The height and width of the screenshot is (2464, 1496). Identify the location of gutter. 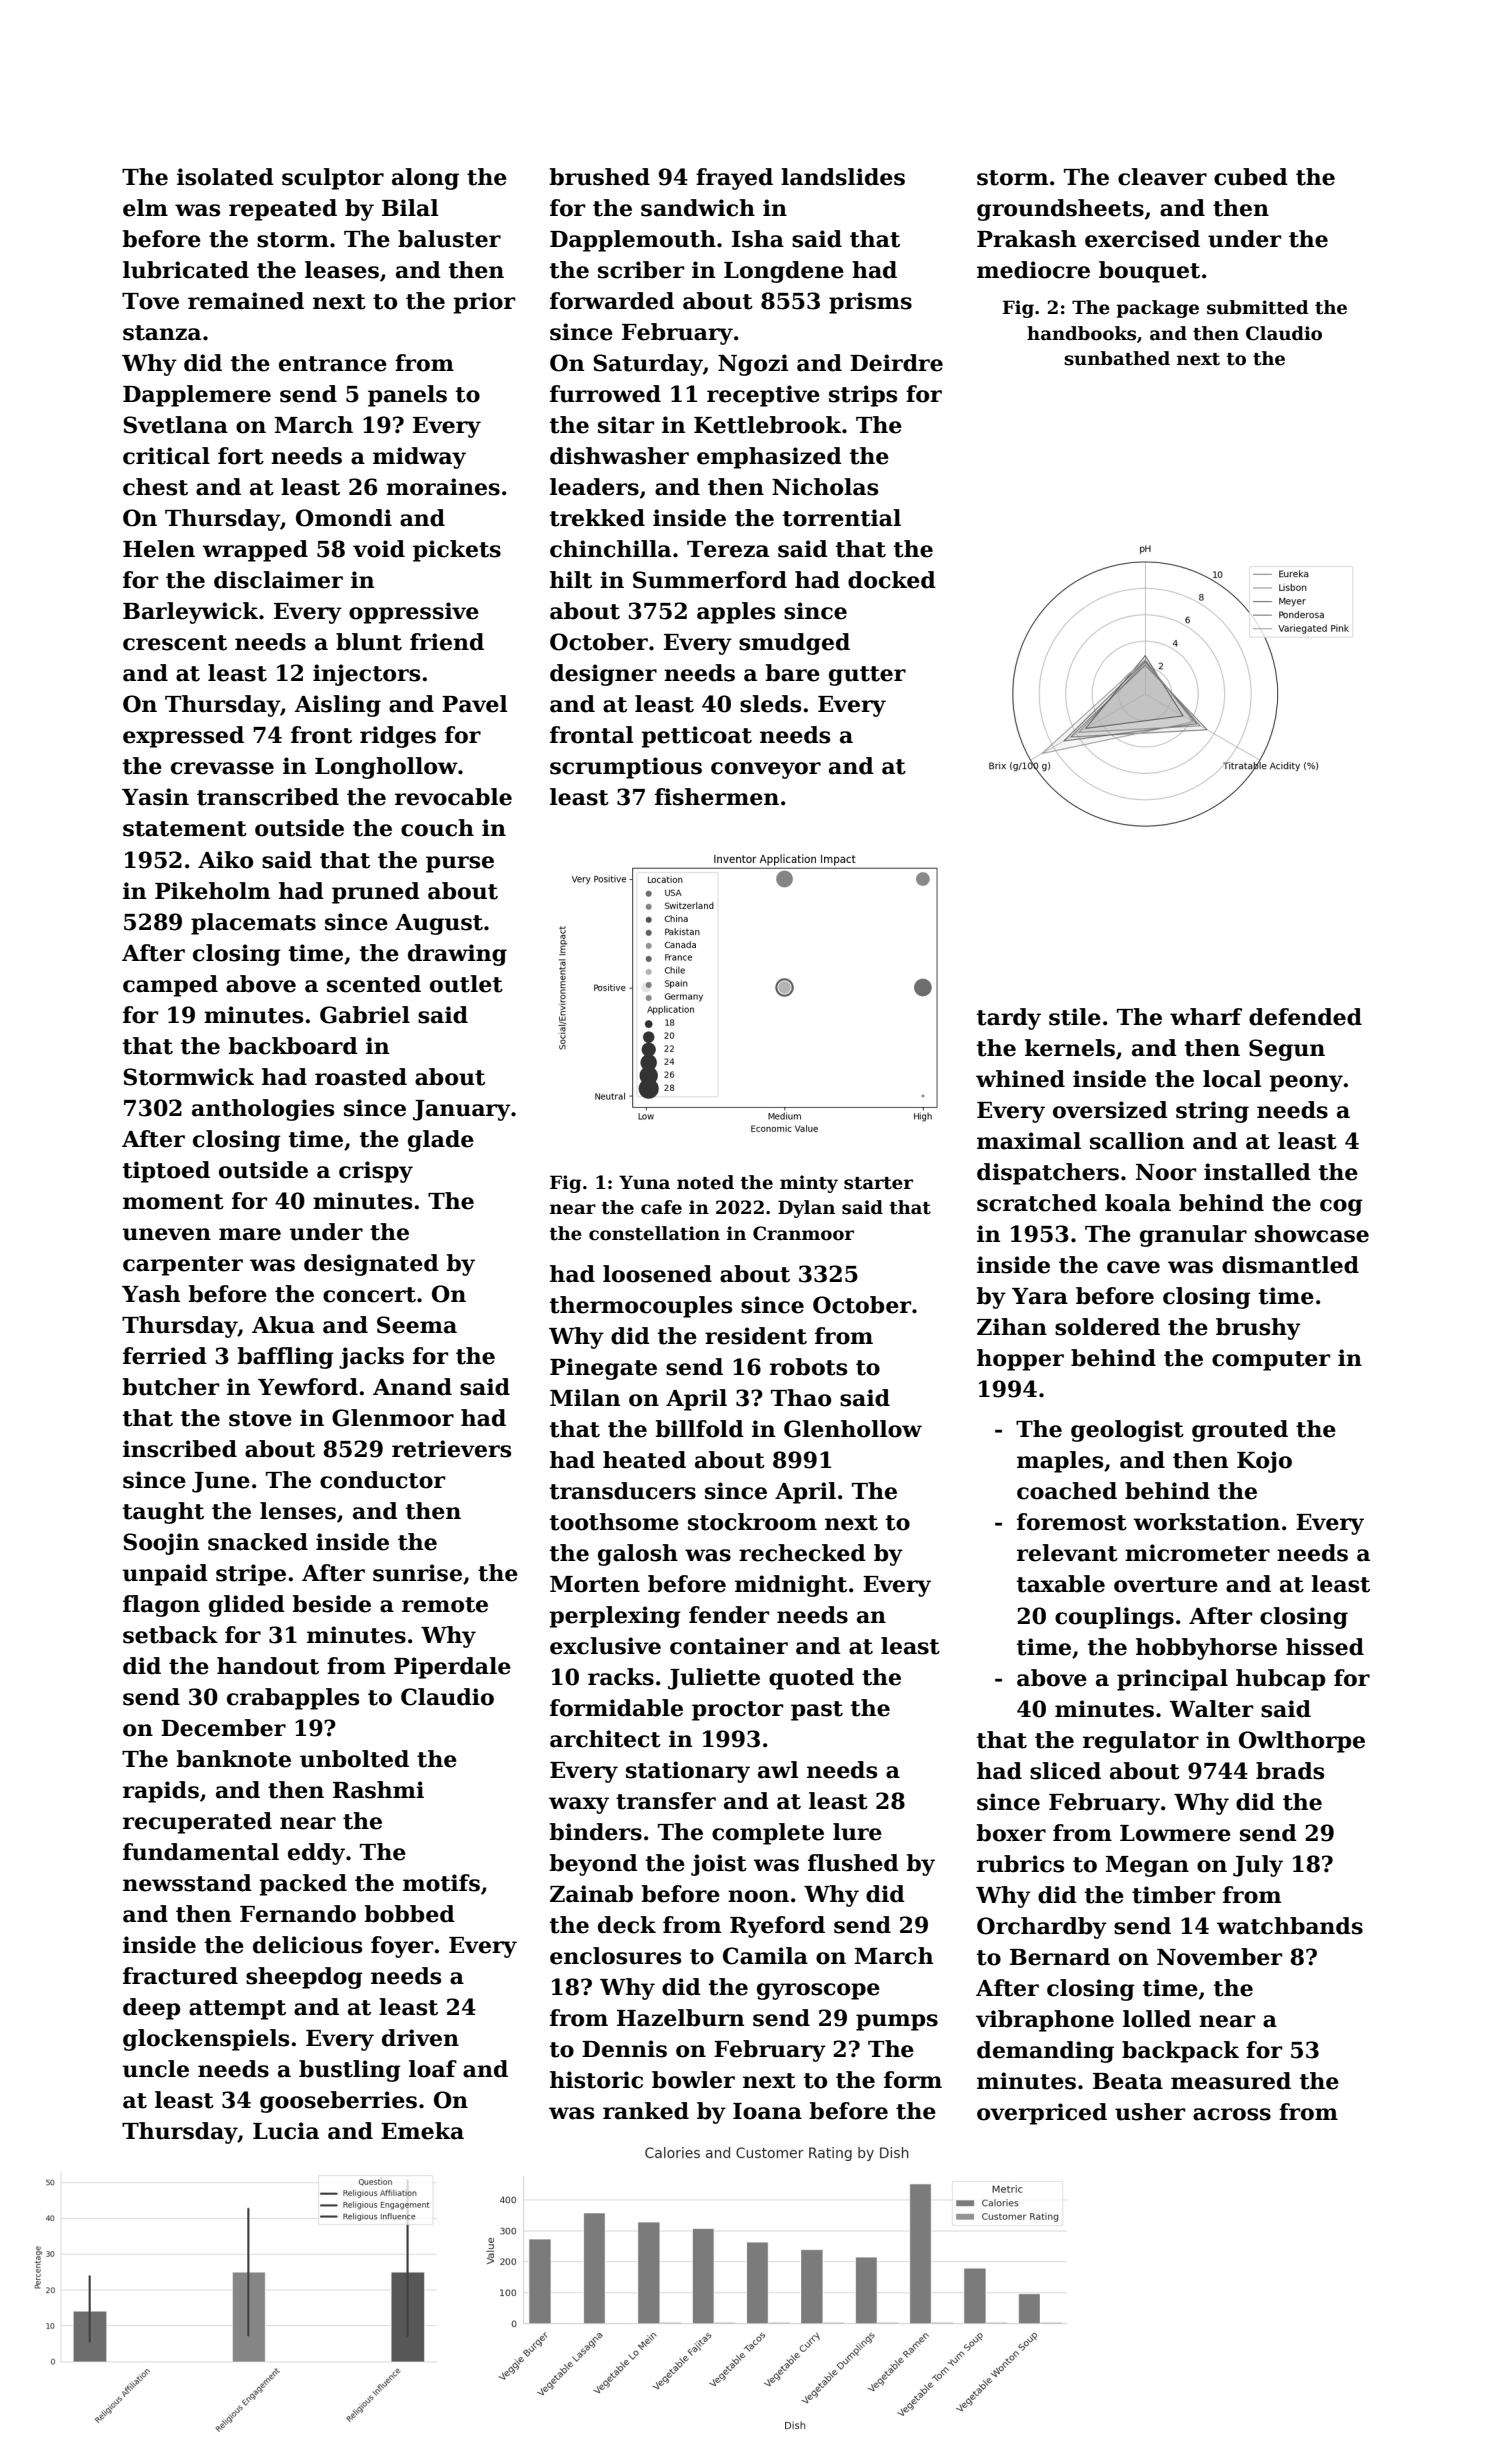
(867, 676).
